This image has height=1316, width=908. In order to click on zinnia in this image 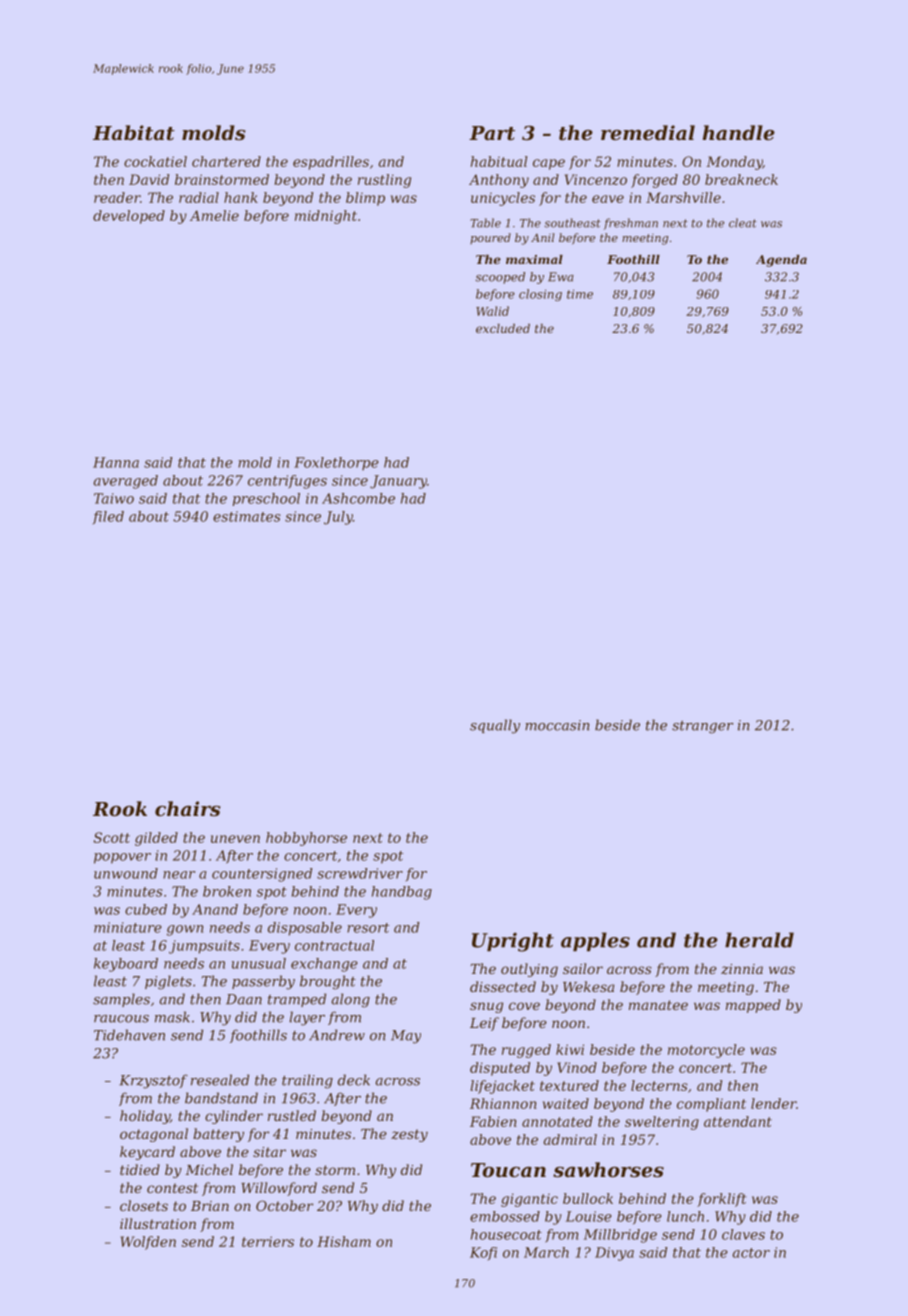, I will do `click(742, 969)`.
